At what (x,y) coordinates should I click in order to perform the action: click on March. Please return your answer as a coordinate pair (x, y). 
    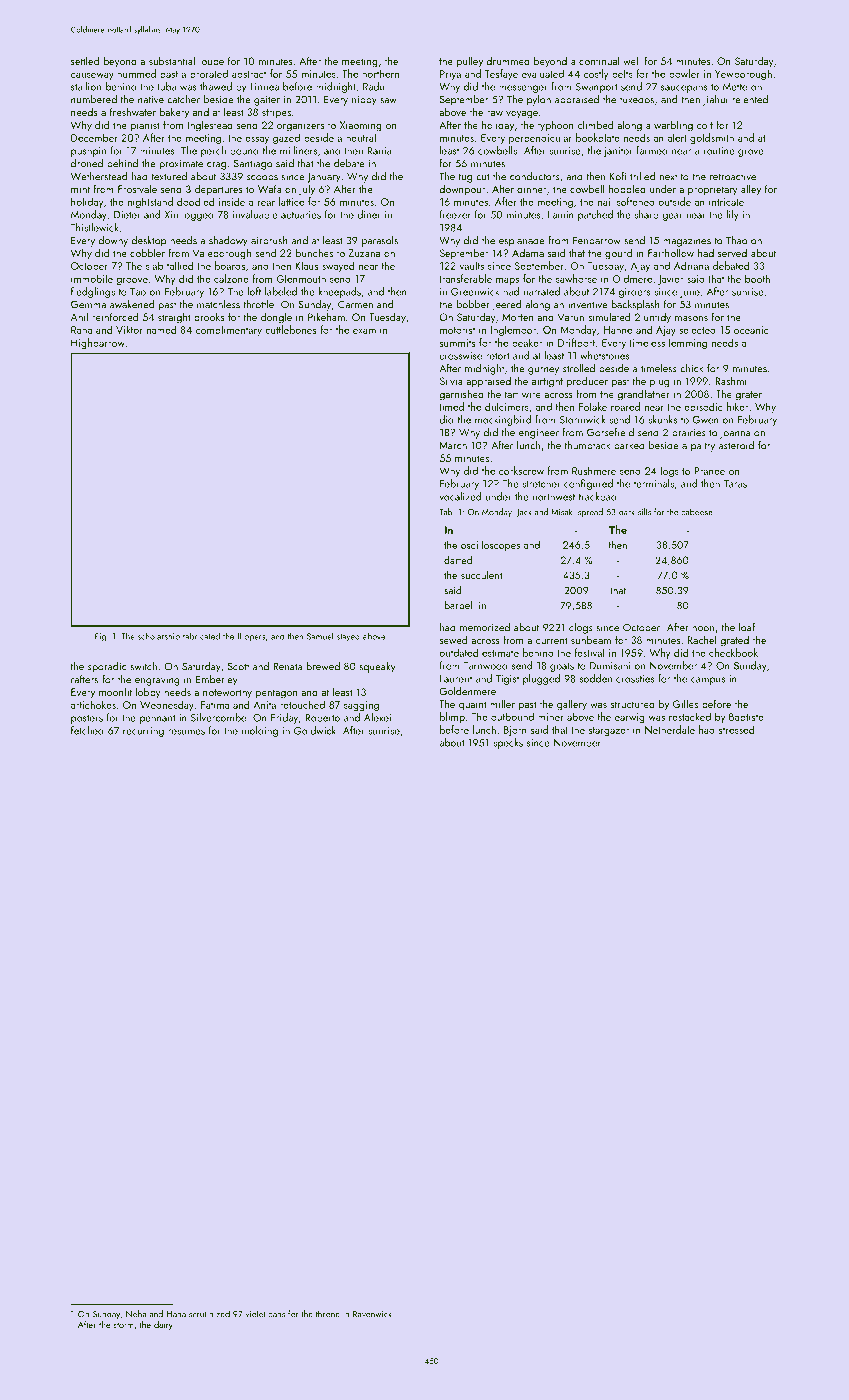
    Looking at the image, I should click on (453, 445).
